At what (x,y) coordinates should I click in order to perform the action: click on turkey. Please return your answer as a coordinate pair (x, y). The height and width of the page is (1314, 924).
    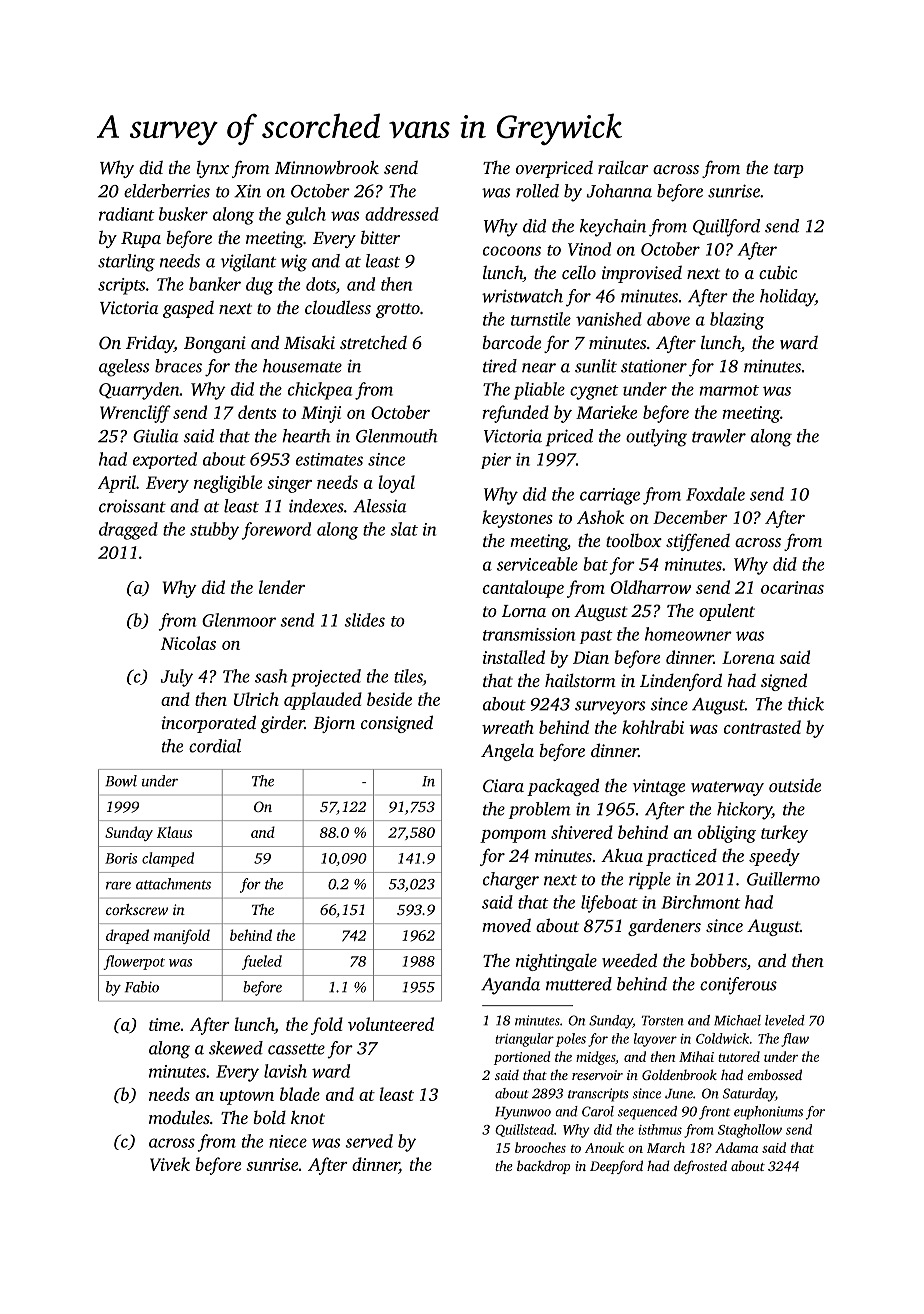
    Looking at the image, I should click on (784, 834).
